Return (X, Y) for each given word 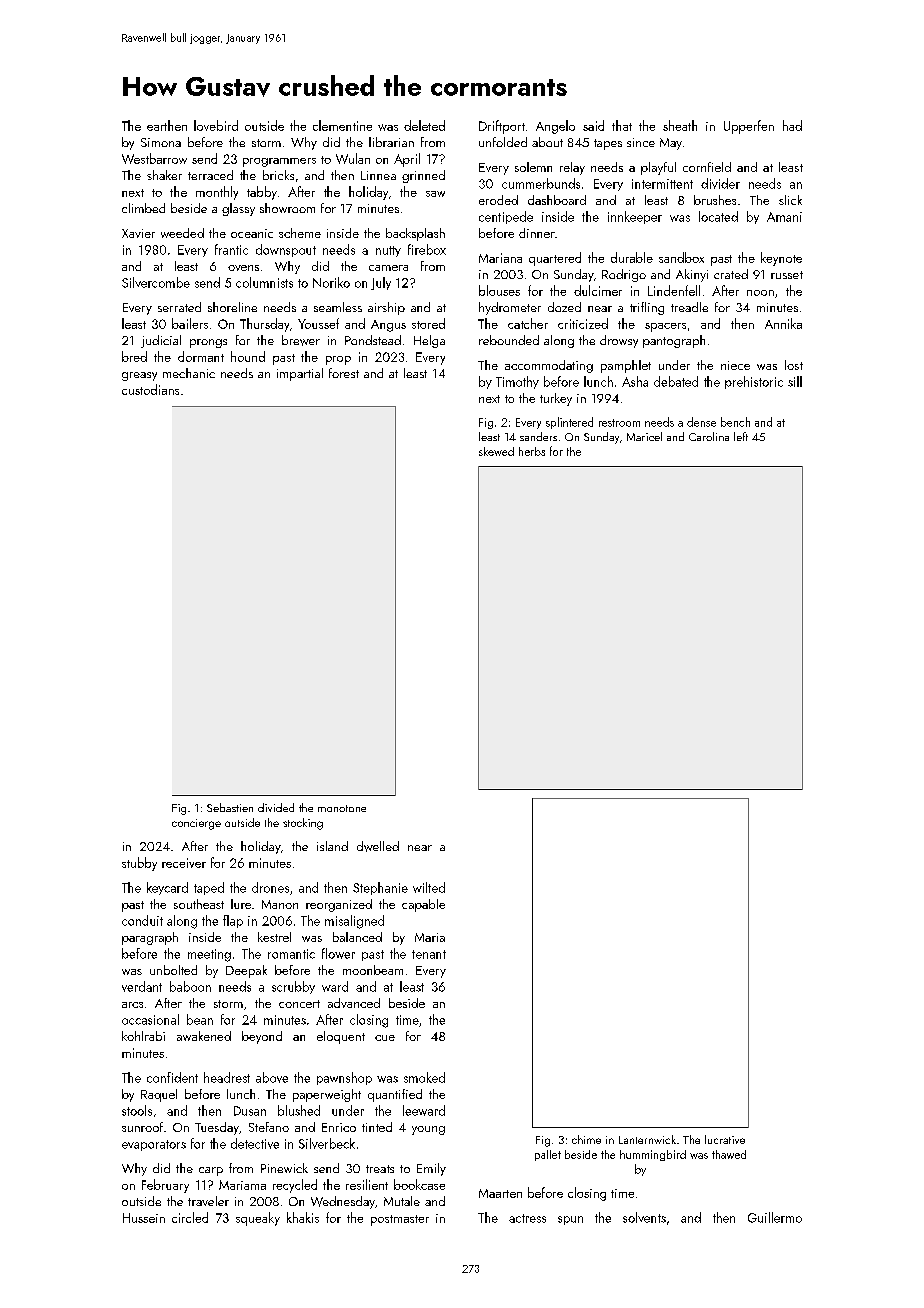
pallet (548, 1155)
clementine (342, 125)
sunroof (142, 1127)
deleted (424, 125)
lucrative (725, 1139)
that (622, 125)
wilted (429, 887)
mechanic (189, 373)
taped (209, 888)
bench (735, 422)
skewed (496, 451)
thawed (729, 1154)
